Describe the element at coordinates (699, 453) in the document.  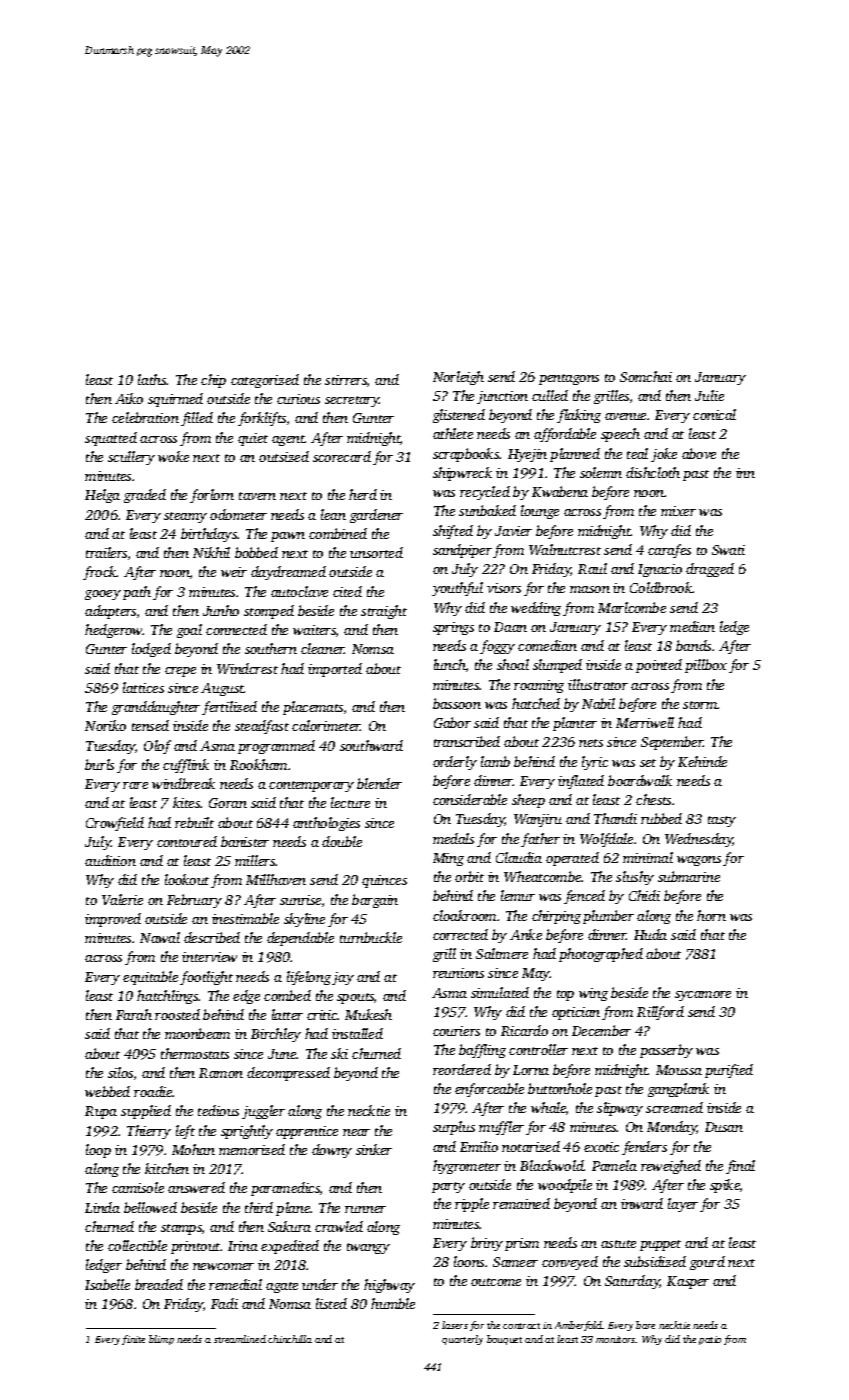
I see `above` at that location.
